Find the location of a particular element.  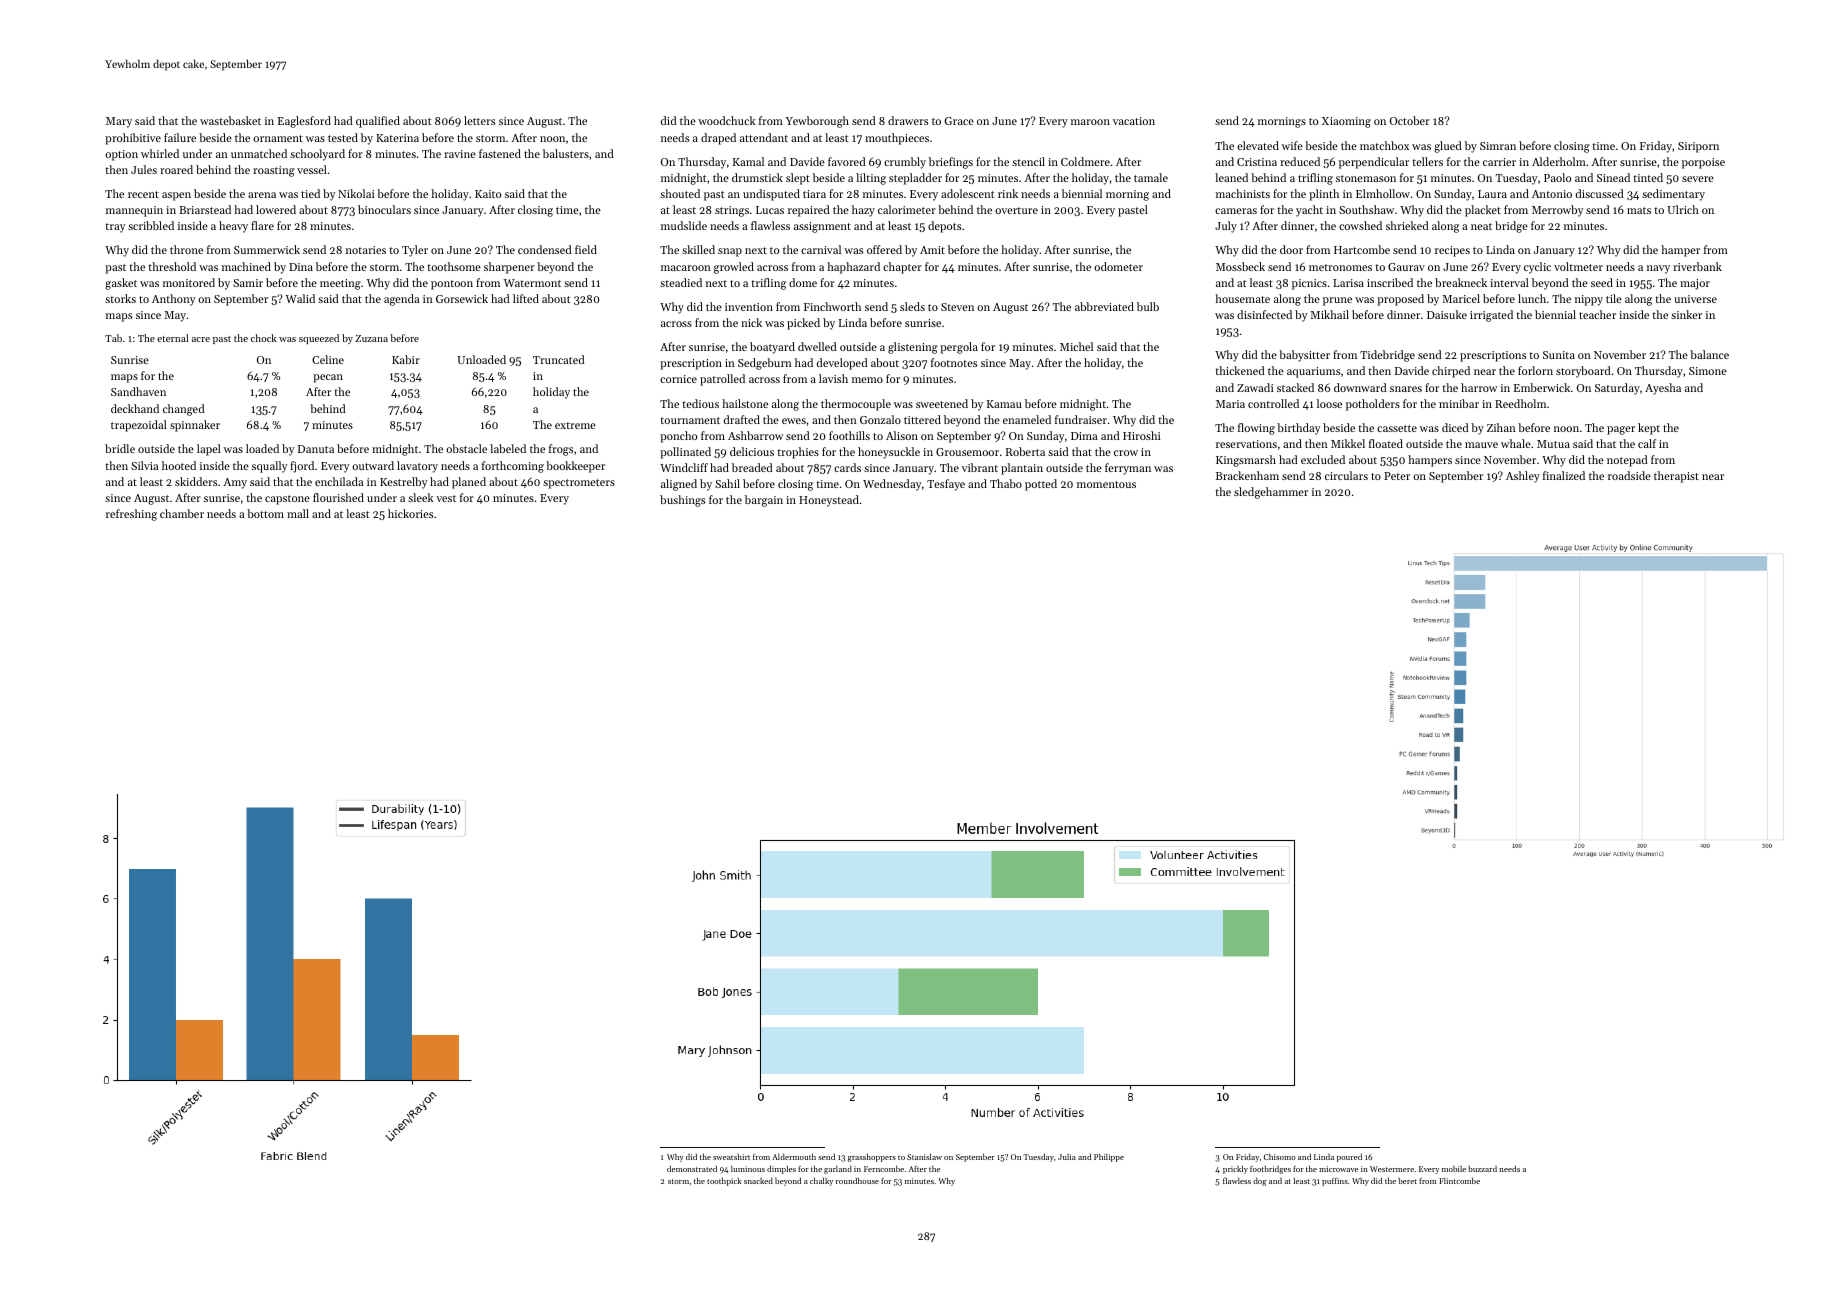

Sedgeburn is located at coordinates (765, 364).
